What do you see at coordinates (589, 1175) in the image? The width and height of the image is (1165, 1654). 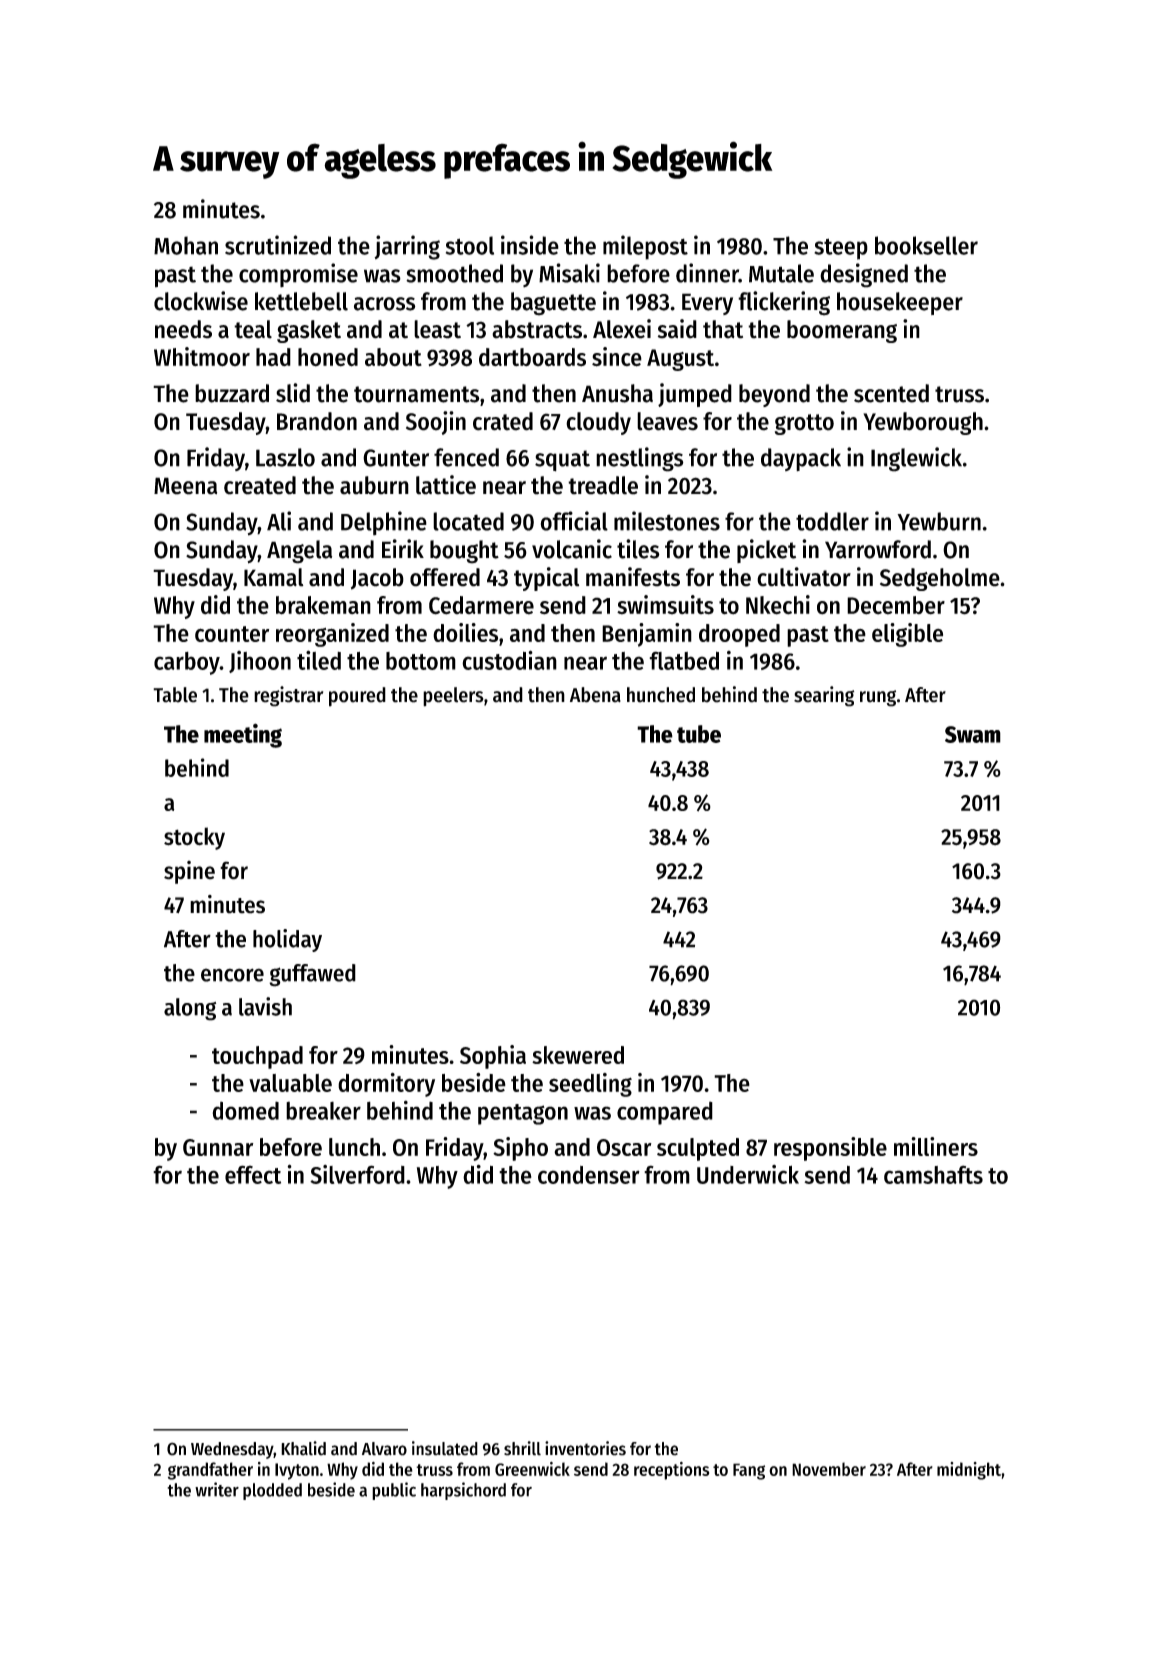 I see `condenser` at bounding box center [589, 1175].
